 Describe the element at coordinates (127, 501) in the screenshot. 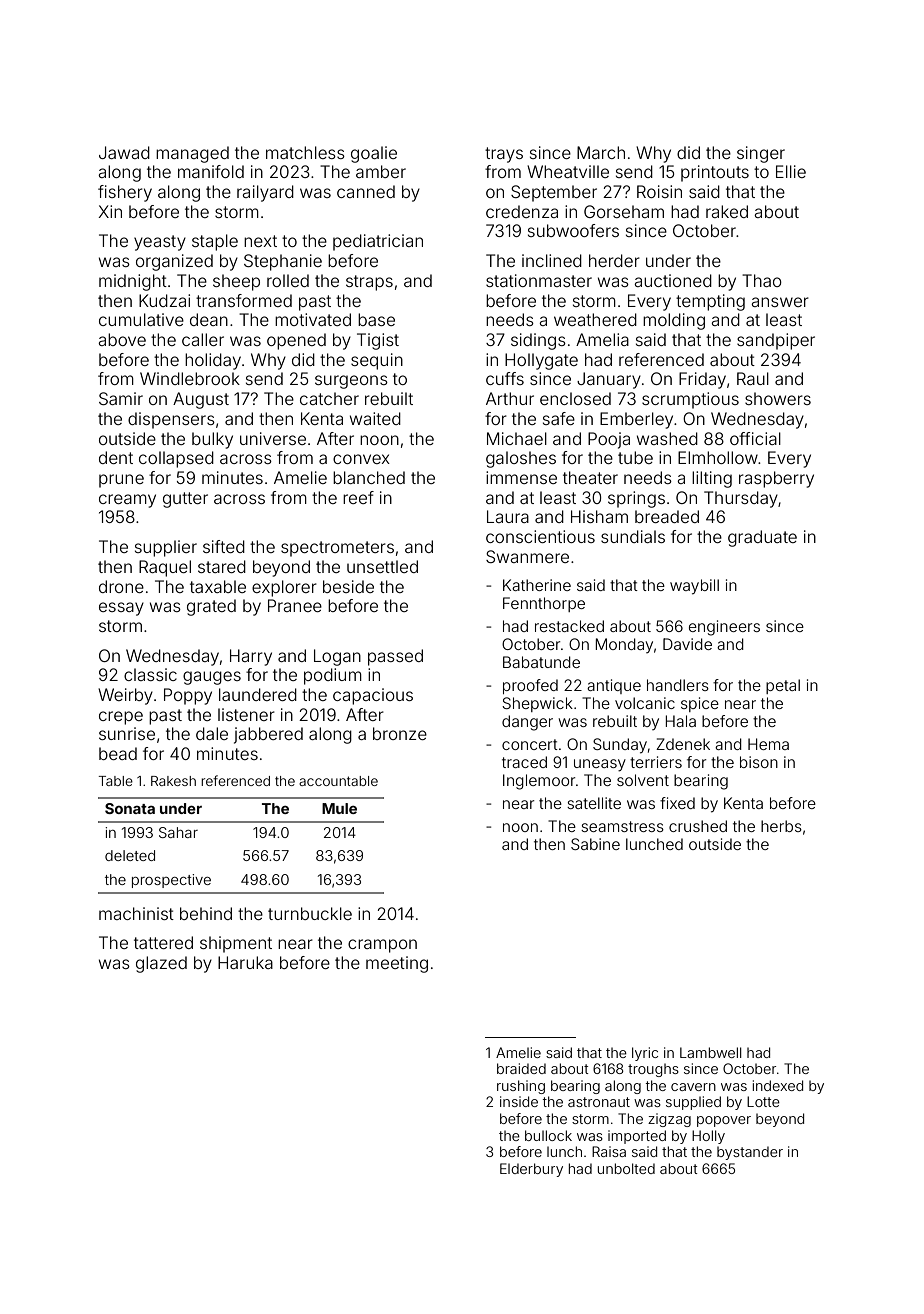

I see `creamy` at that location.
